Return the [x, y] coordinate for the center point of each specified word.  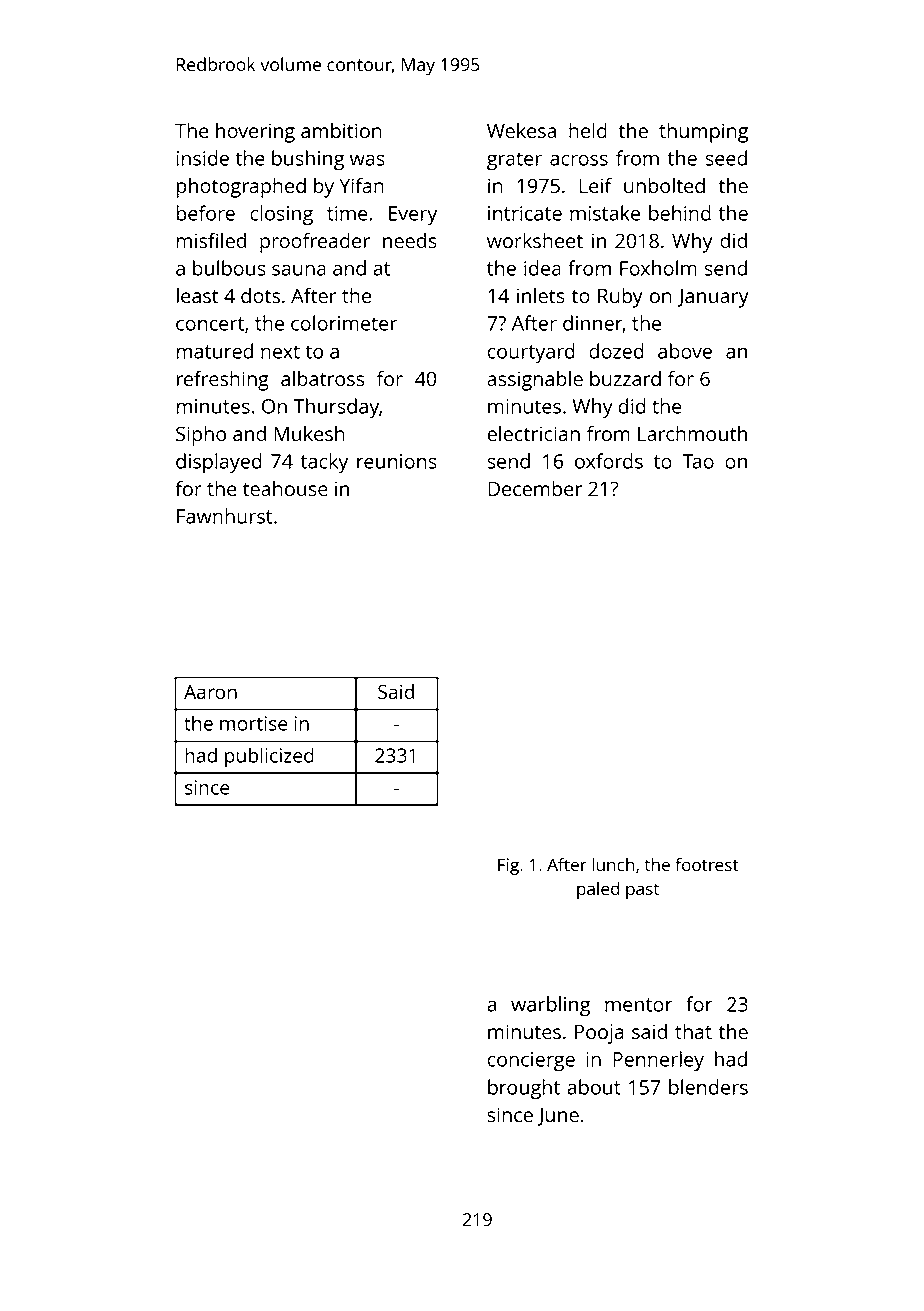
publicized [269, 757]
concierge [531, 1061]
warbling [550, 1006]
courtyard [531, 353]
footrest [707, 864]
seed [726, 158]
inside [203, 158]
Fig [508, 866]
